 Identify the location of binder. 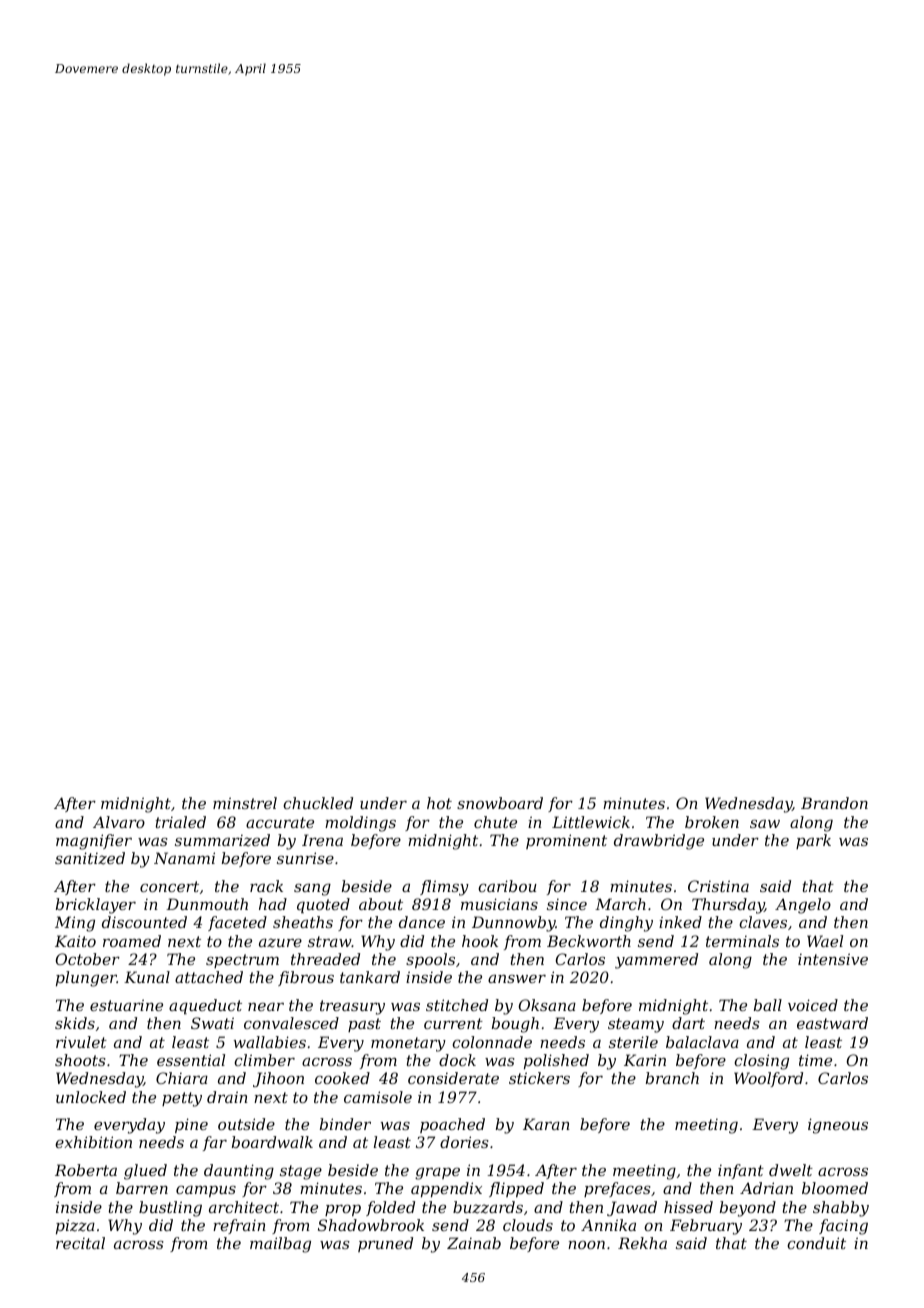
(345, 1124).
